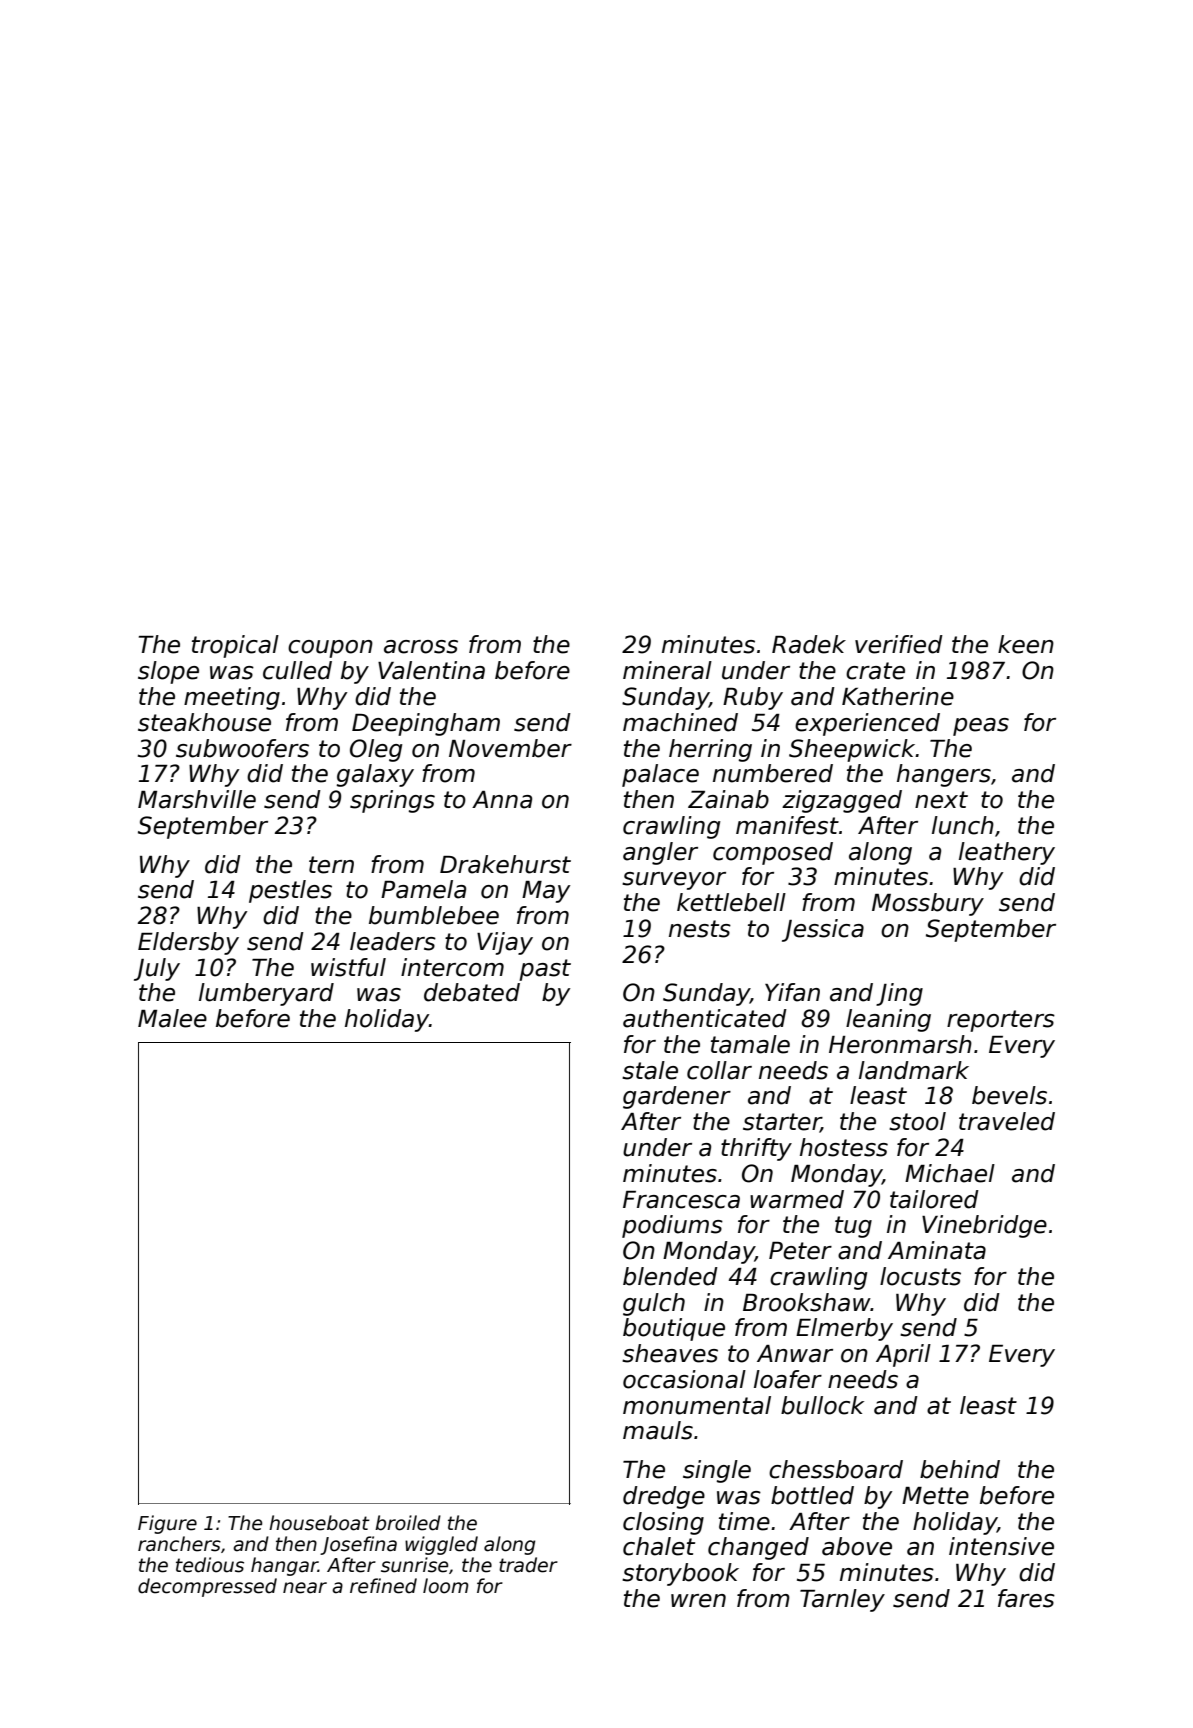  I want to click on wistful, so click(348, 967).
